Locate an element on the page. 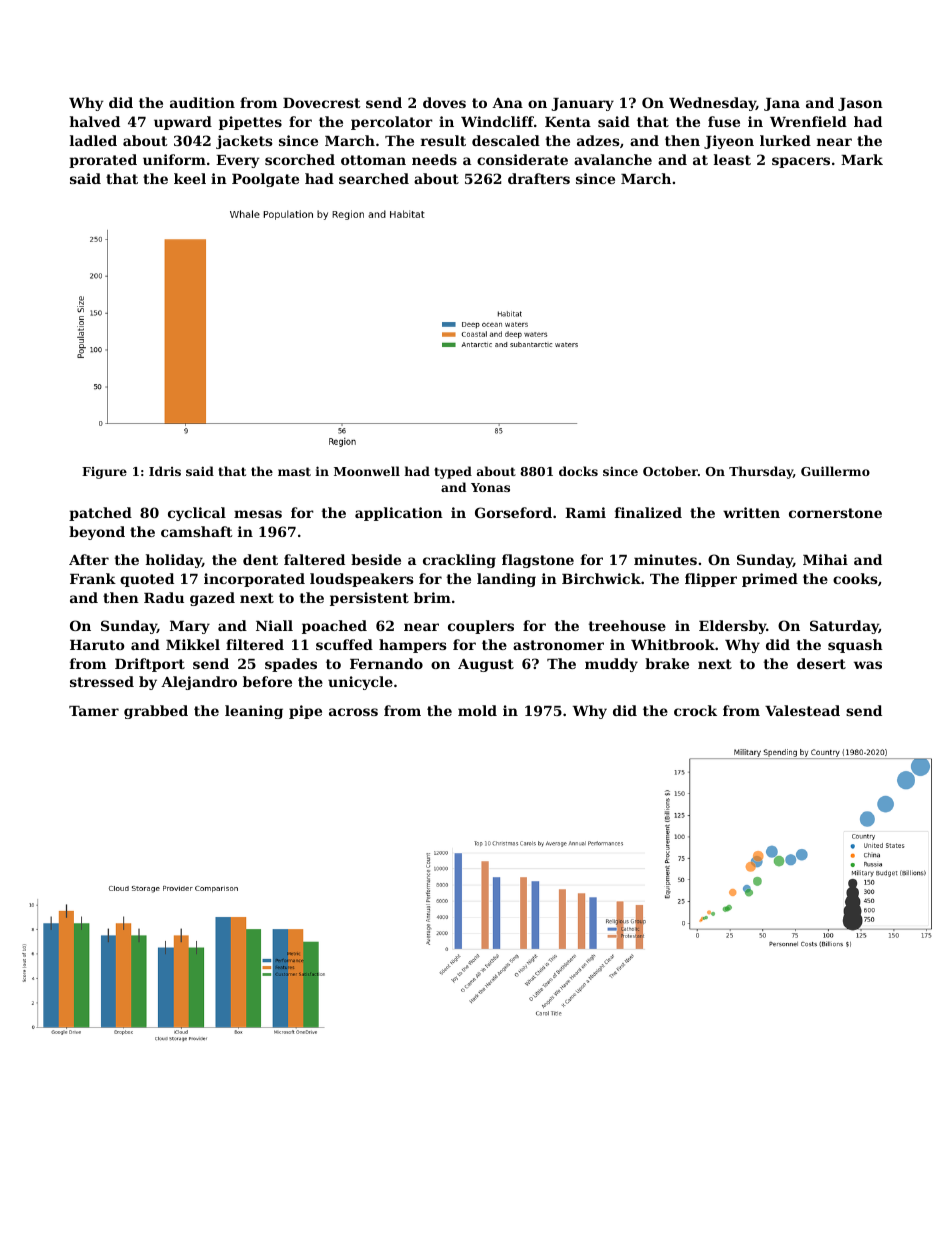 The image size is (952, 1233). Moonwell is located at coordinates (367, 471).
